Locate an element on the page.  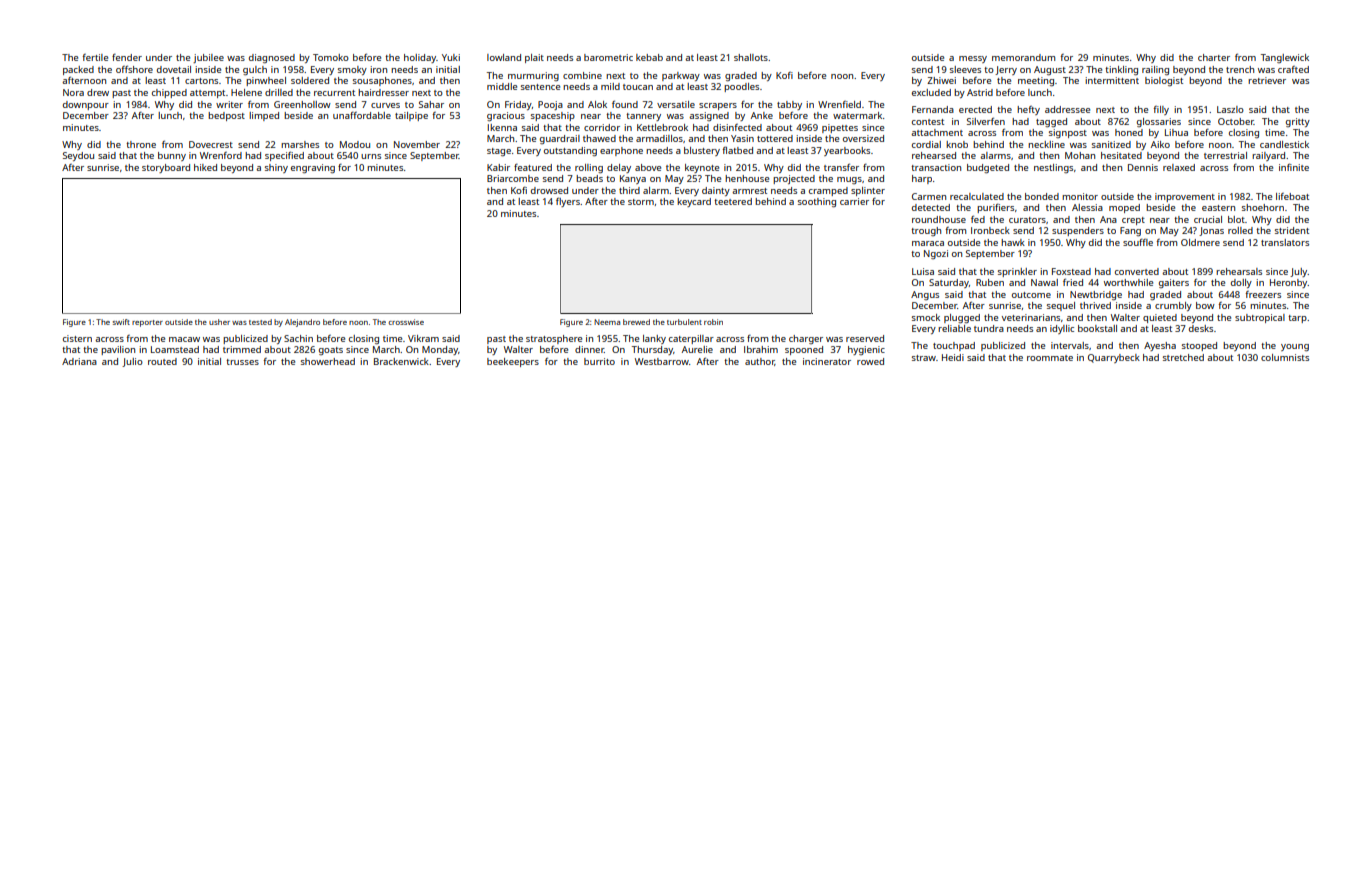
Wrenford is located at coordinates (221, 155).
